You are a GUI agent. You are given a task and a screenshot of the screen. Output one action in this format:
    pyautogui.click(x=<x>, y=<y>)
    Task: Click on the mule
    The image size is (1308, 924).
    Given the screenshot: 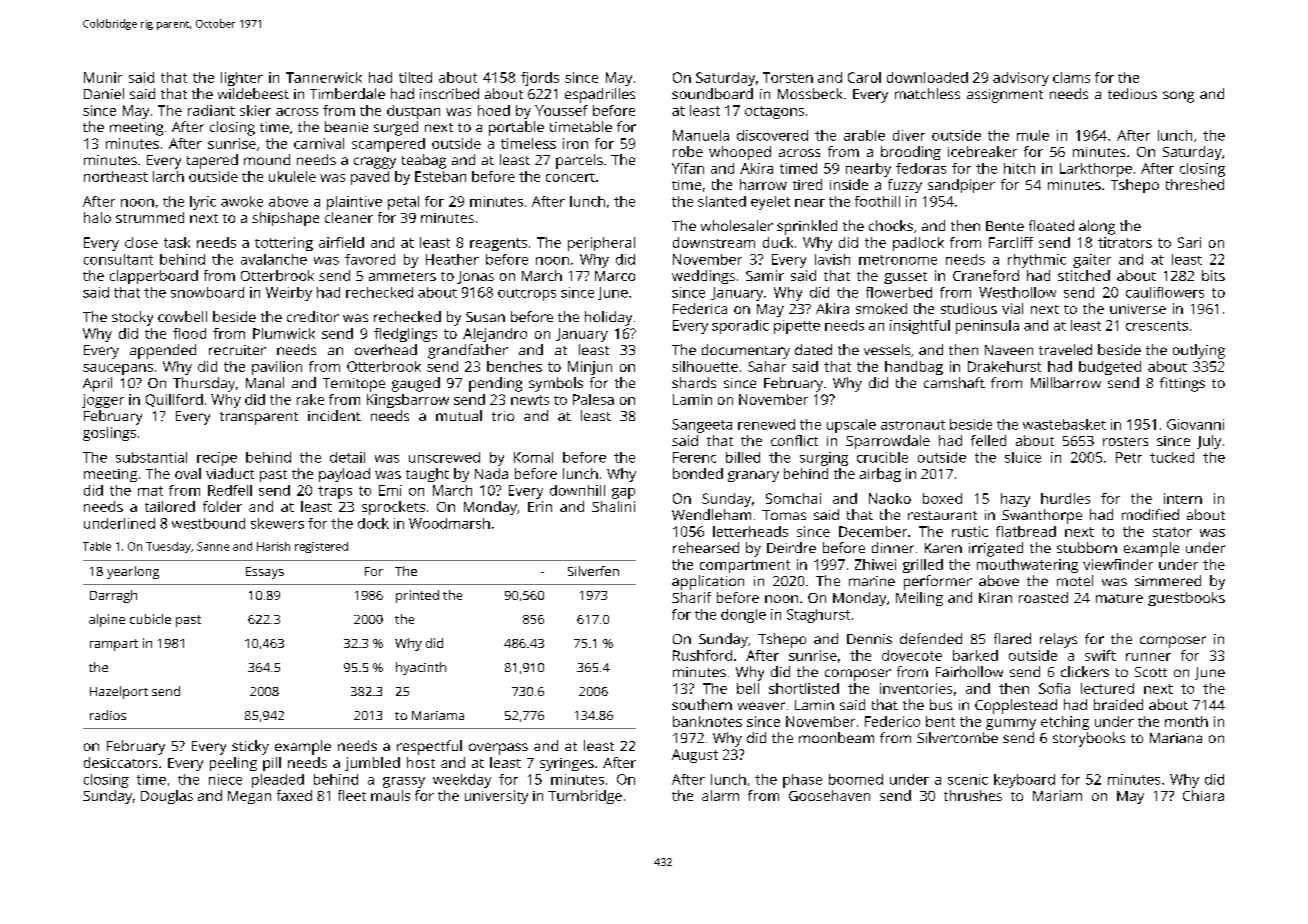 What is the action you would take?
    pyautogui.click(x=1033, y=135)
